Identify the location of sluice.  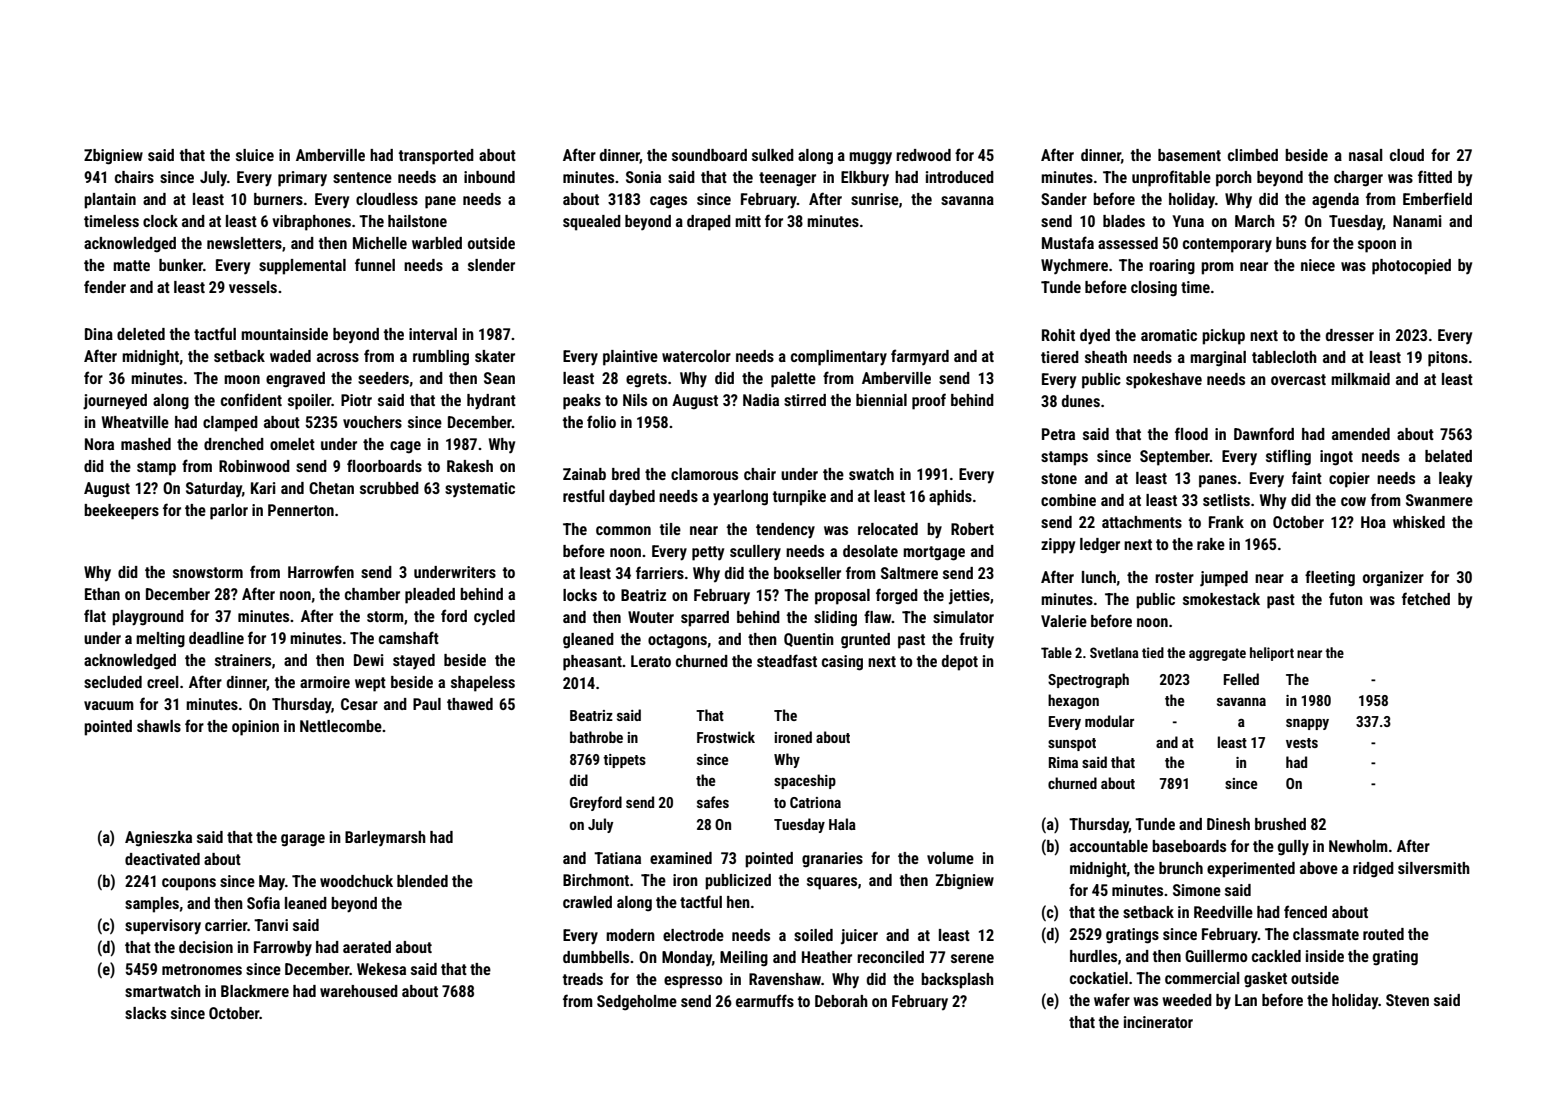
(255, 155).
